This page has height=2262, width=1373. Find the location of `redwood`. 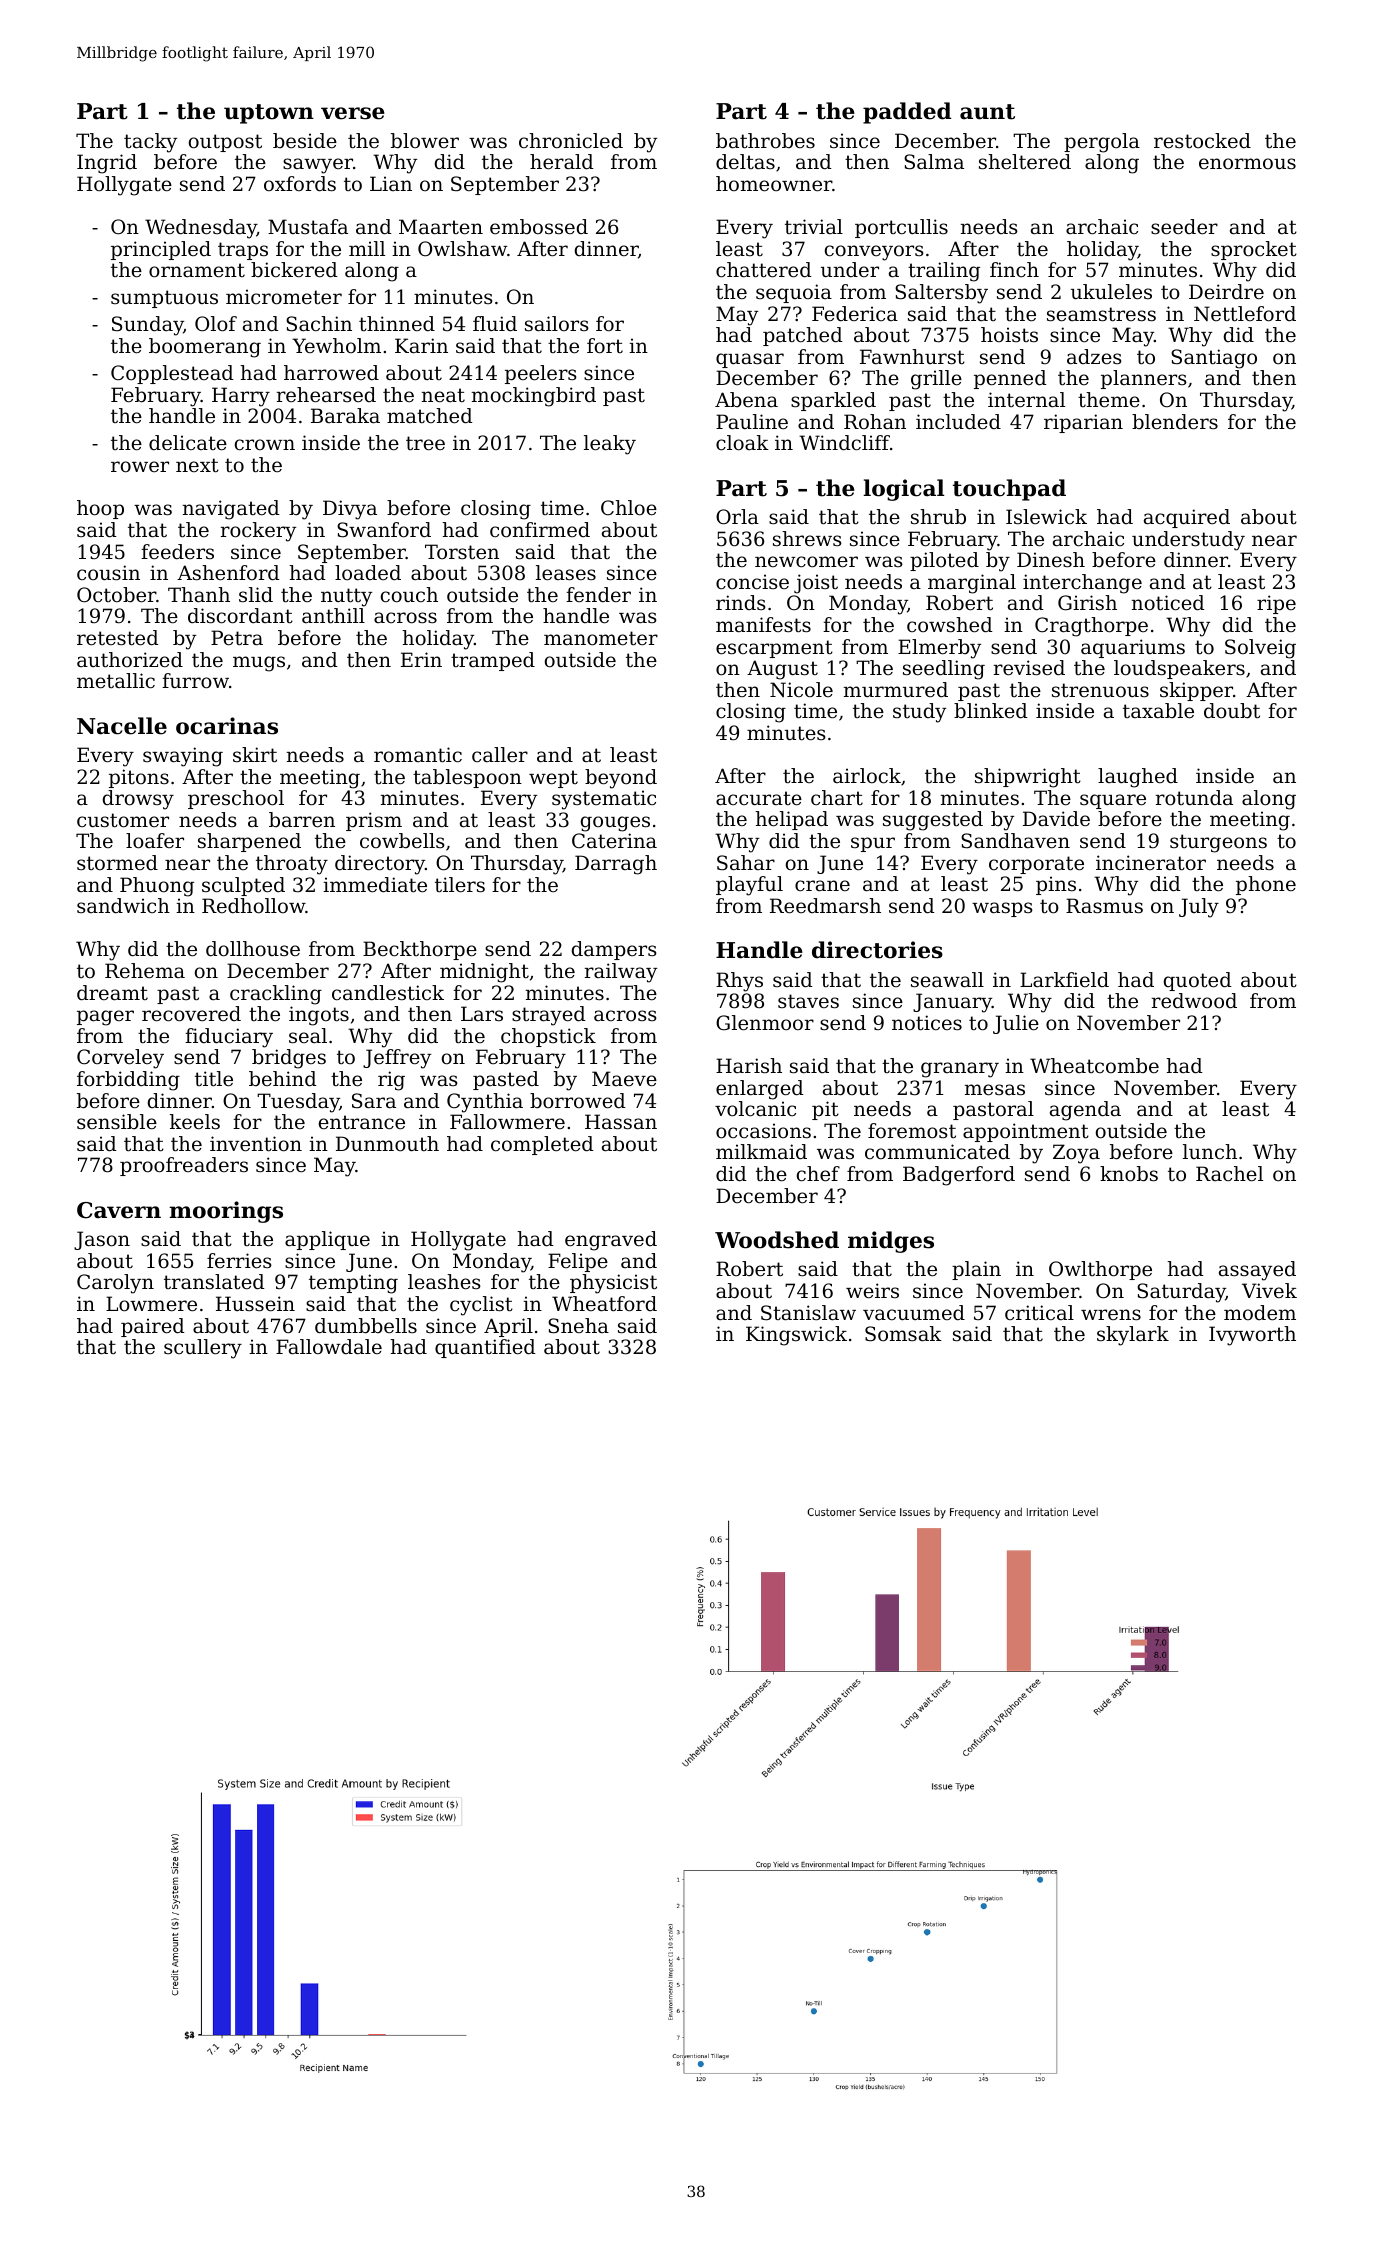

redwood is located at coordinates (1194, 1001).
